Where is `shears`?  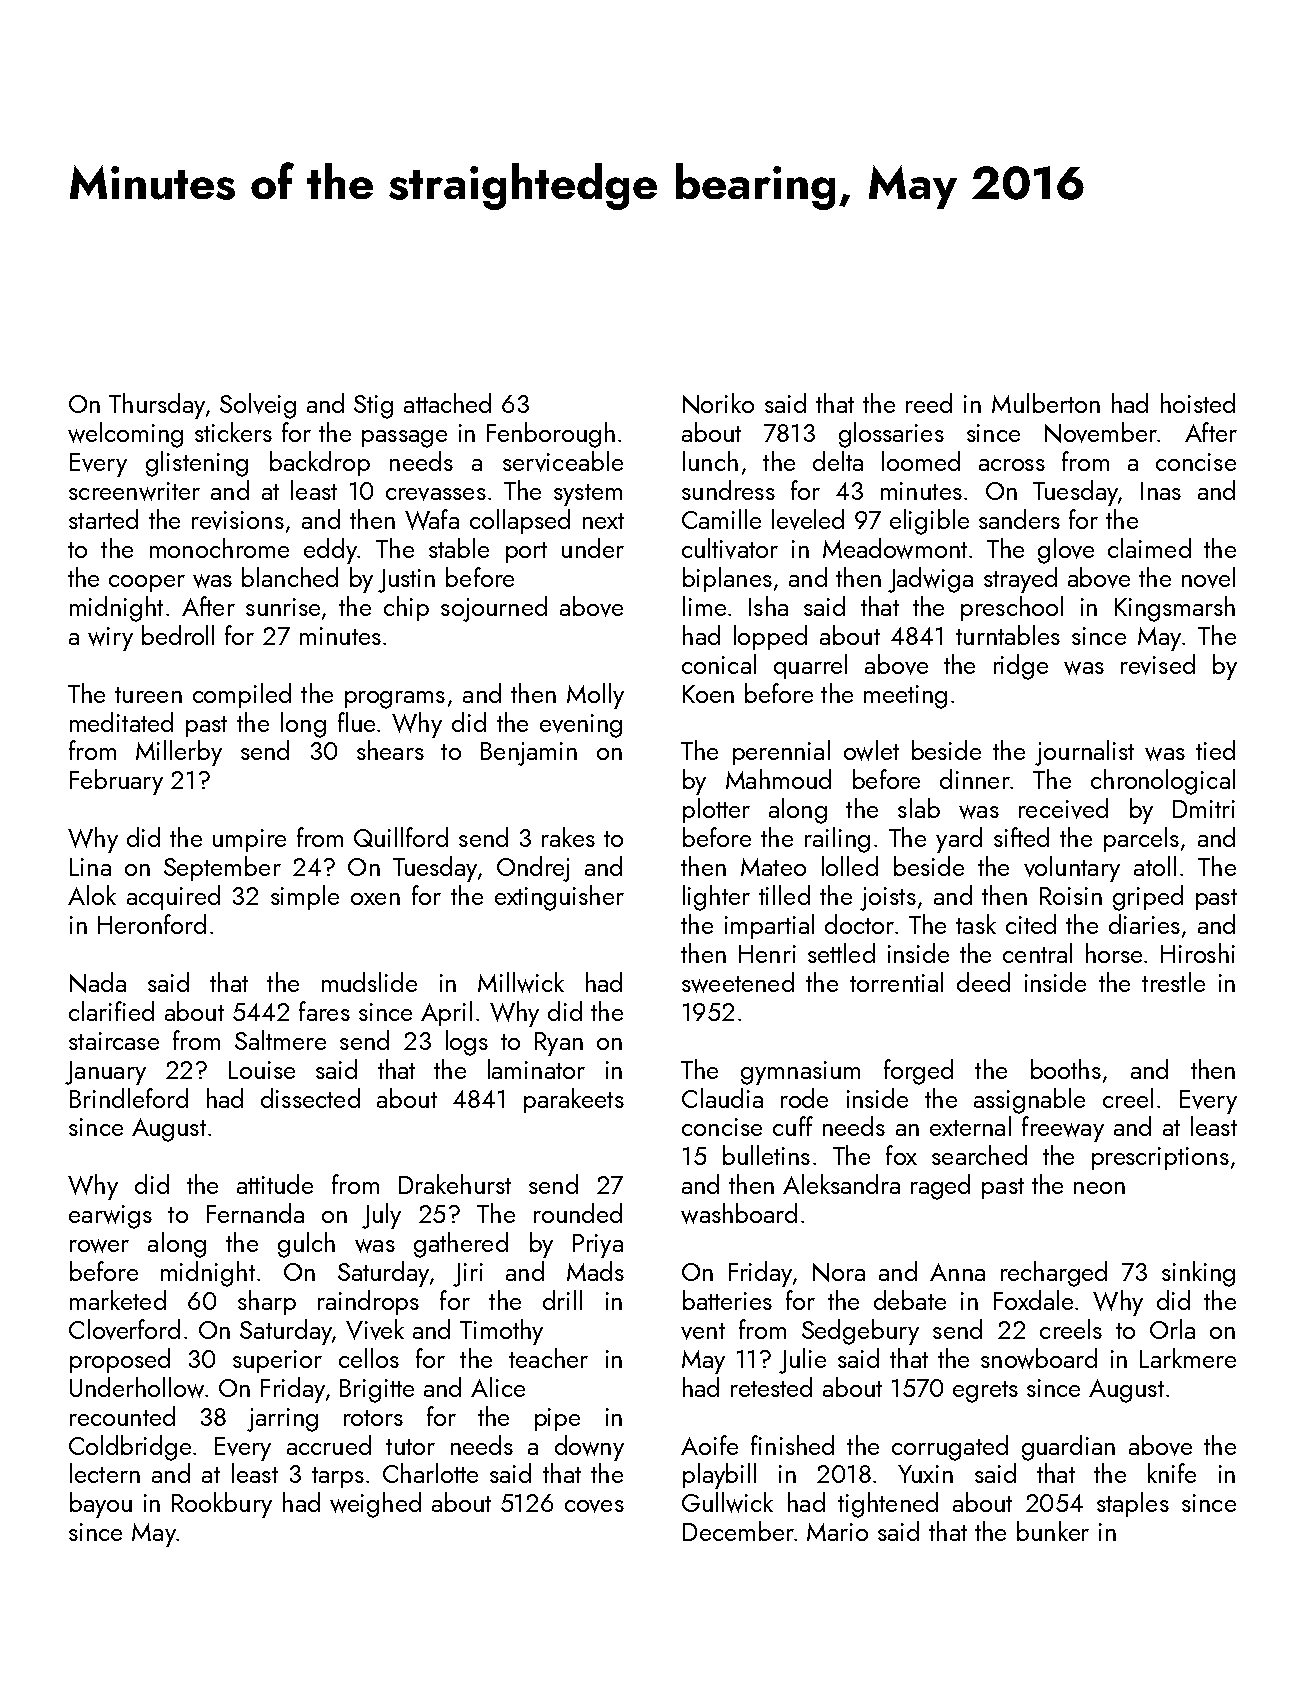
shears is located at coordinates (390, 750).
